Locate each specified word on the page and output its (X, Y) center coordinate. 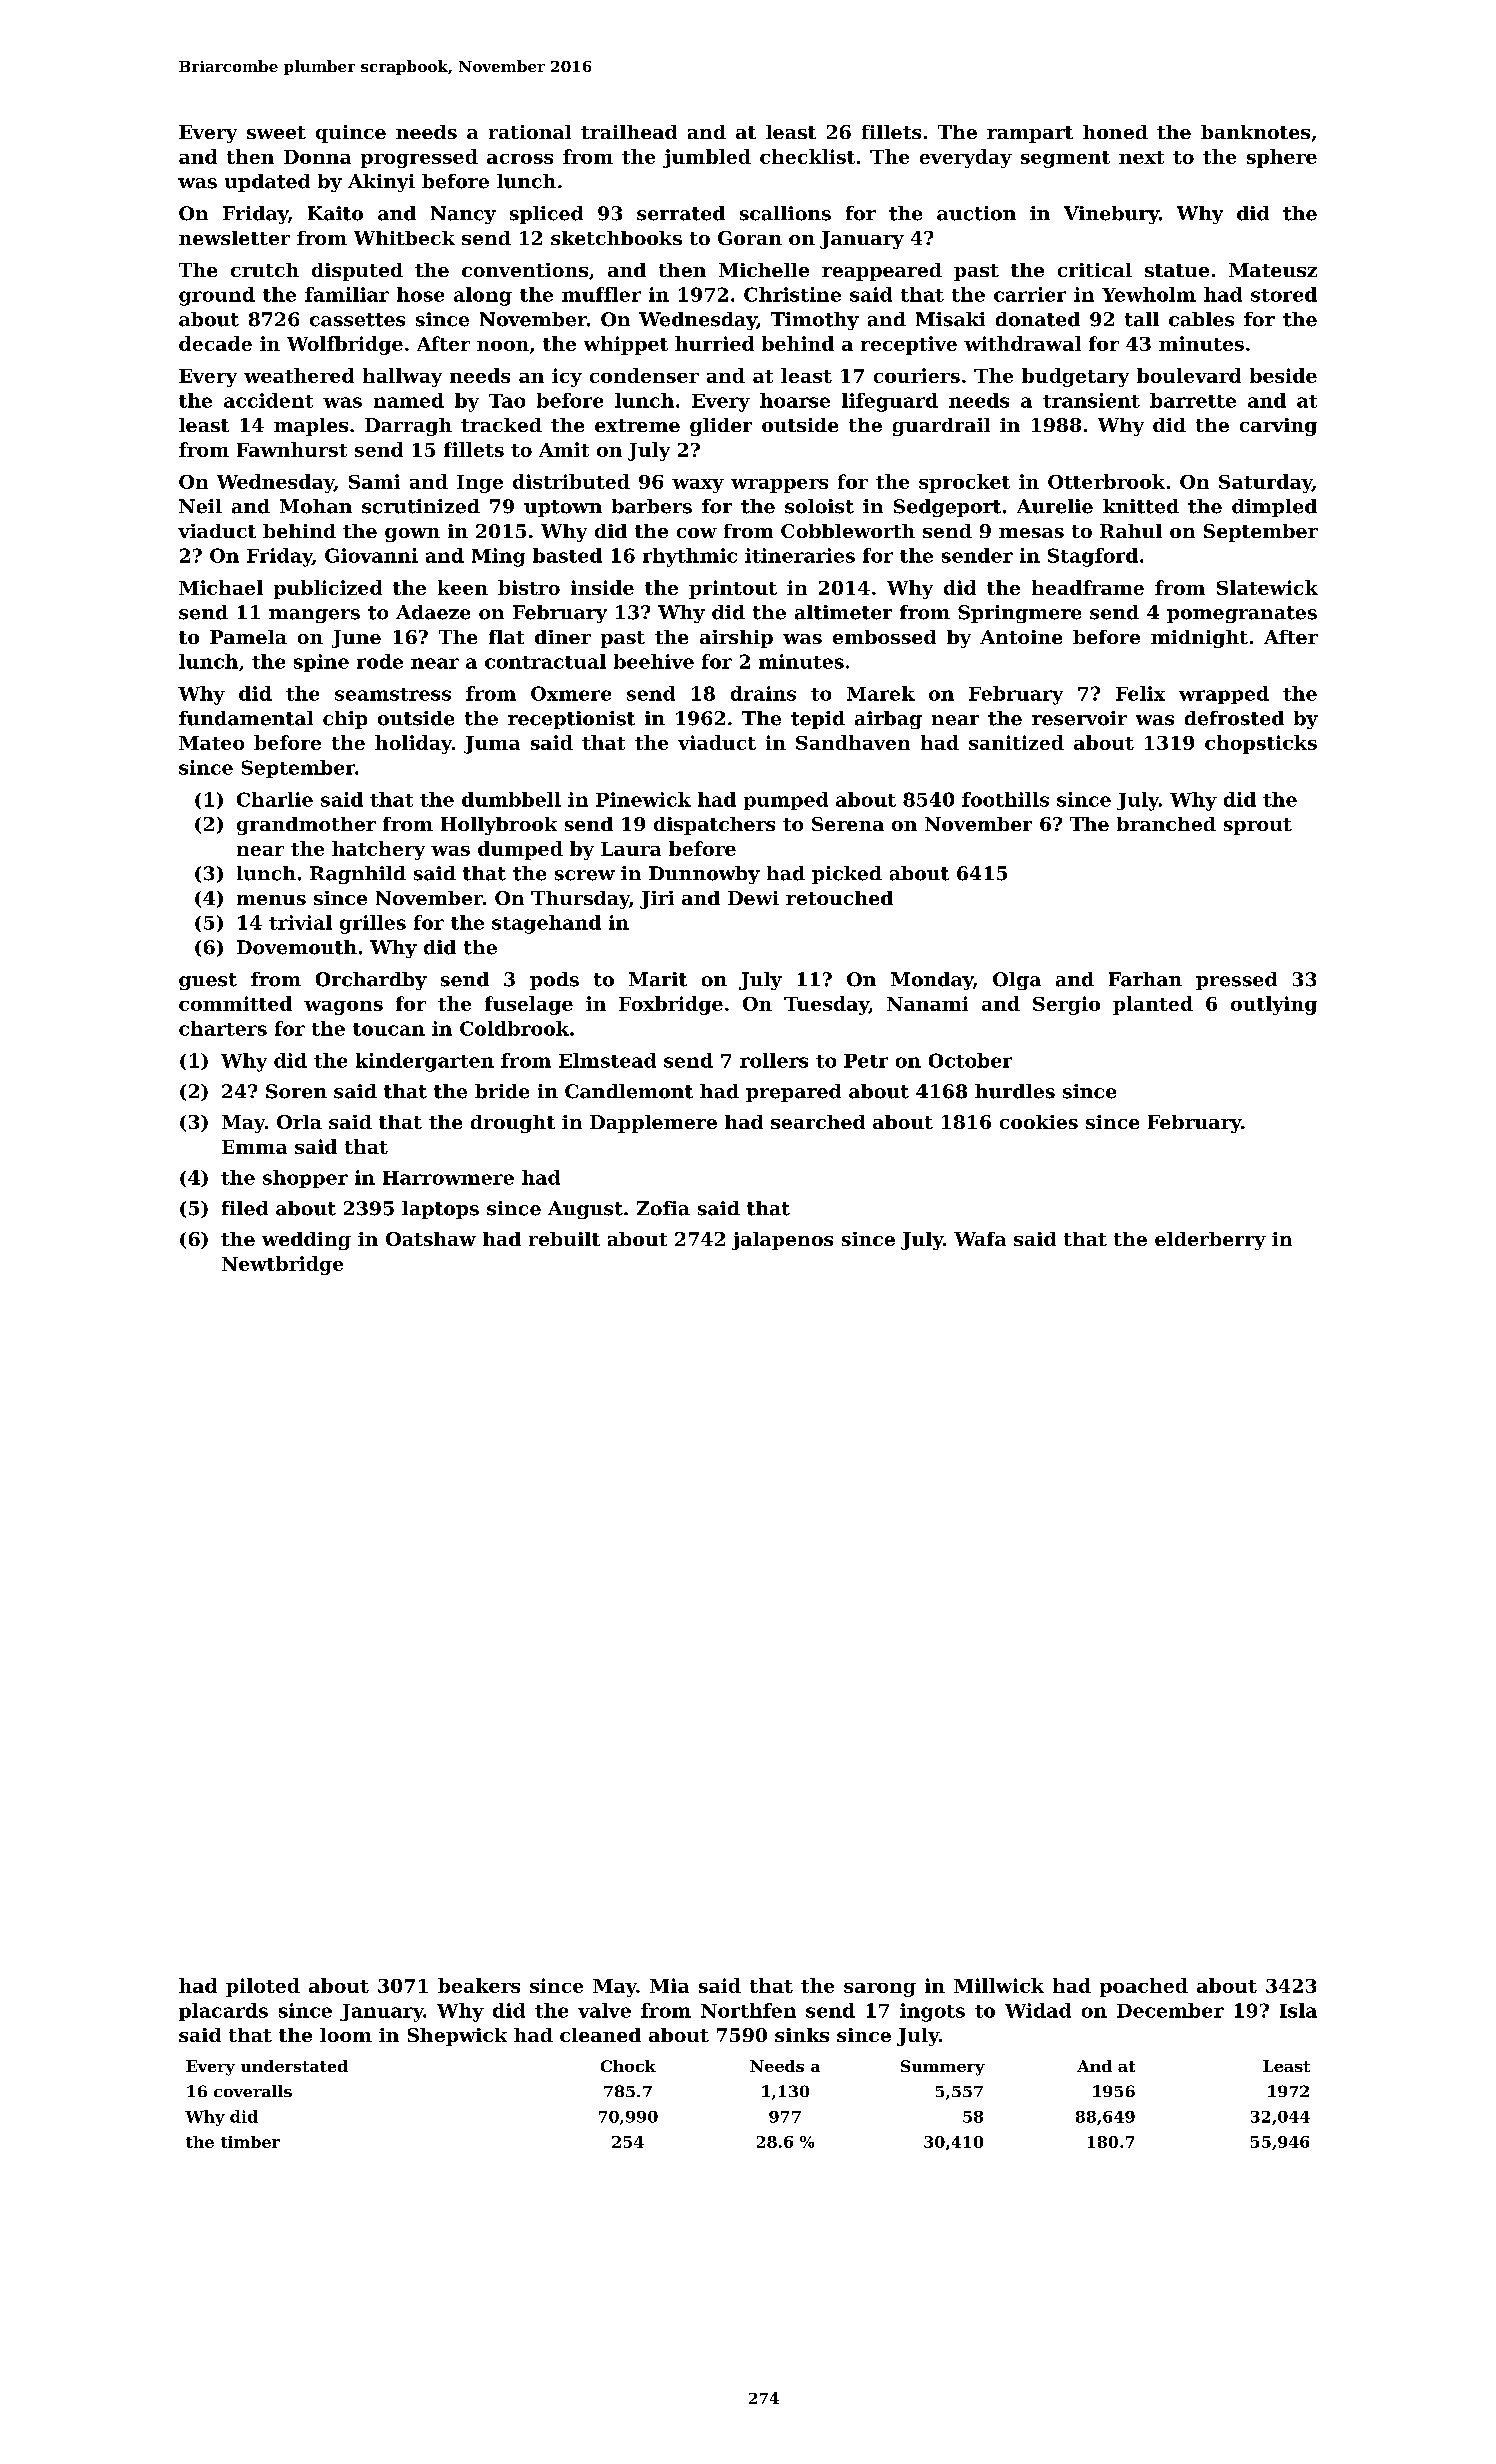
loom (346, 2035)
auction (976, 213)
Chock (628, 2066)
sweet (276, 132)
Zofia (663, 1208)
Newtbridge (282, 1265)
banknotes (1255, 132)
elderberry (1210, 1241)
